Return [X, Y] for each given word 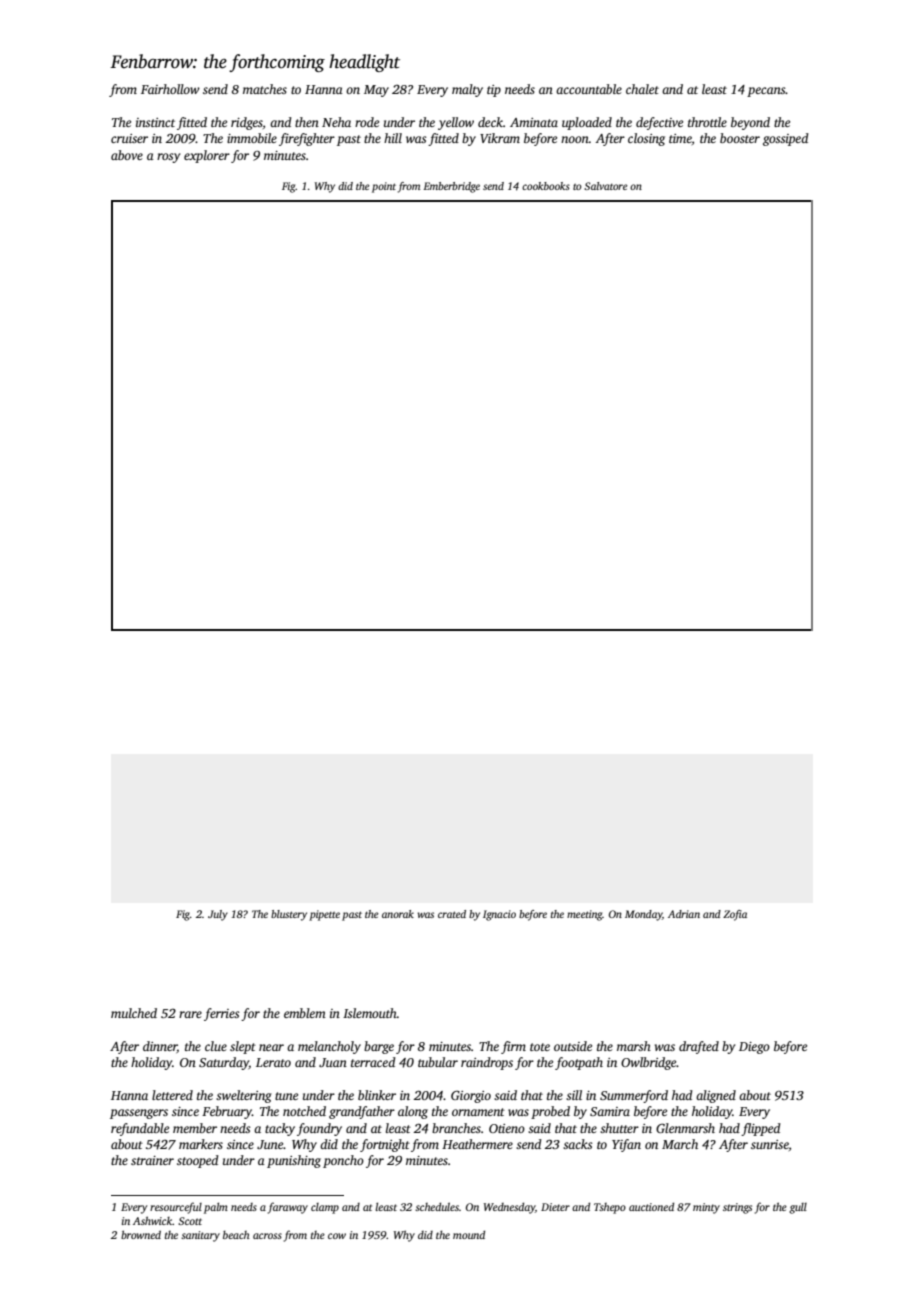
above [127, 155]
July [218, 915]
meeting [585, 915]
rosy [168, 158]
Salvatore [606, 186]
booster [740, 138]
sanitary [200, 1236]
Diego [754, 1048]
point [384, 187]
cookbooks [546, 186]
